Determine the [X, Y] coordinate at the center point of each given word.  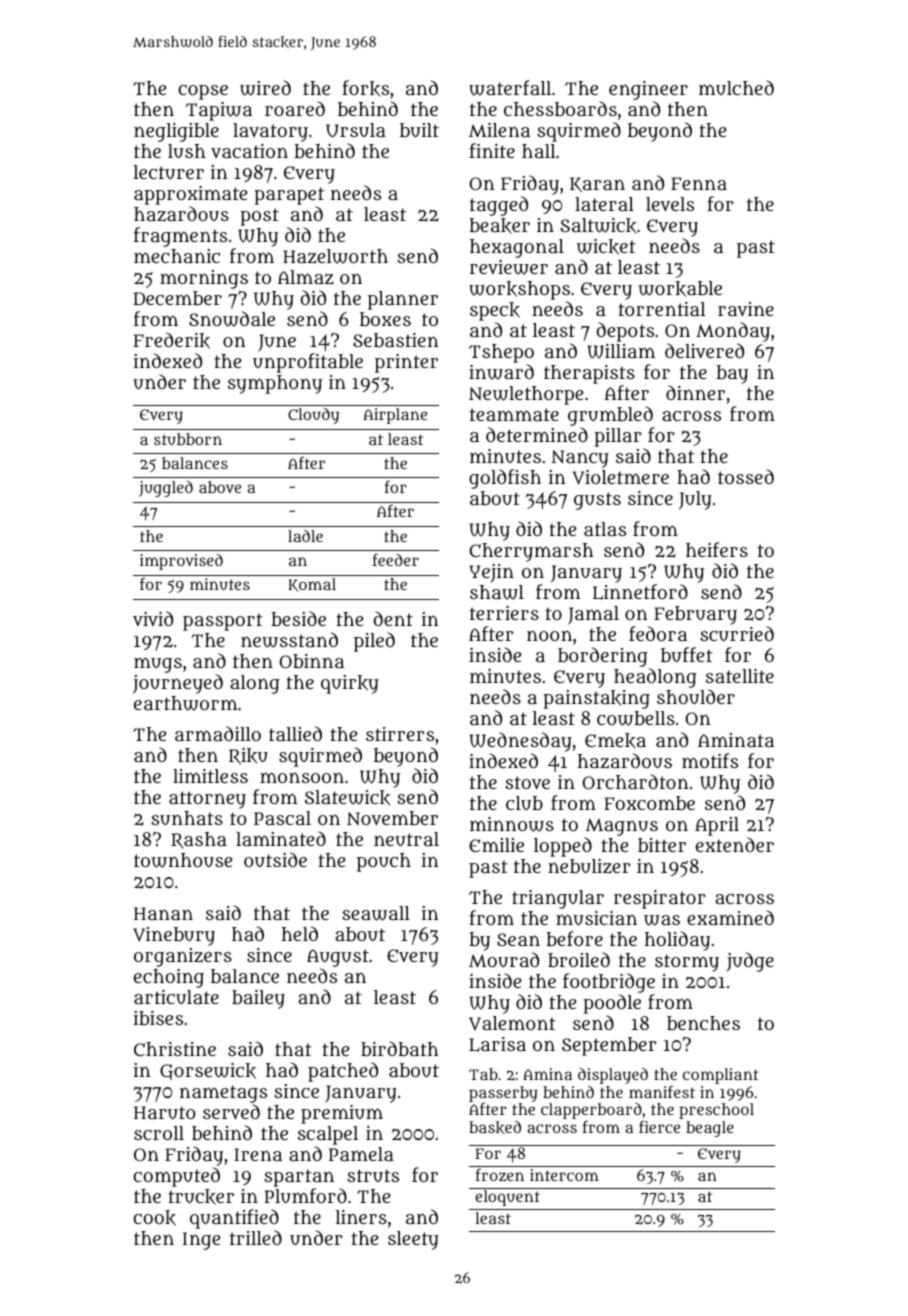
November [392, 818]
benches [703, 1023]
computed [176, 1177]
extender [735, 844]
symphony [275, 384]
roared [295, 108]
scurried [737, 634]
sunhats [187, 818]
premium [342, 1114]
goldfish [505, 479]
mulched [736, 87]
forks [365, 88]
